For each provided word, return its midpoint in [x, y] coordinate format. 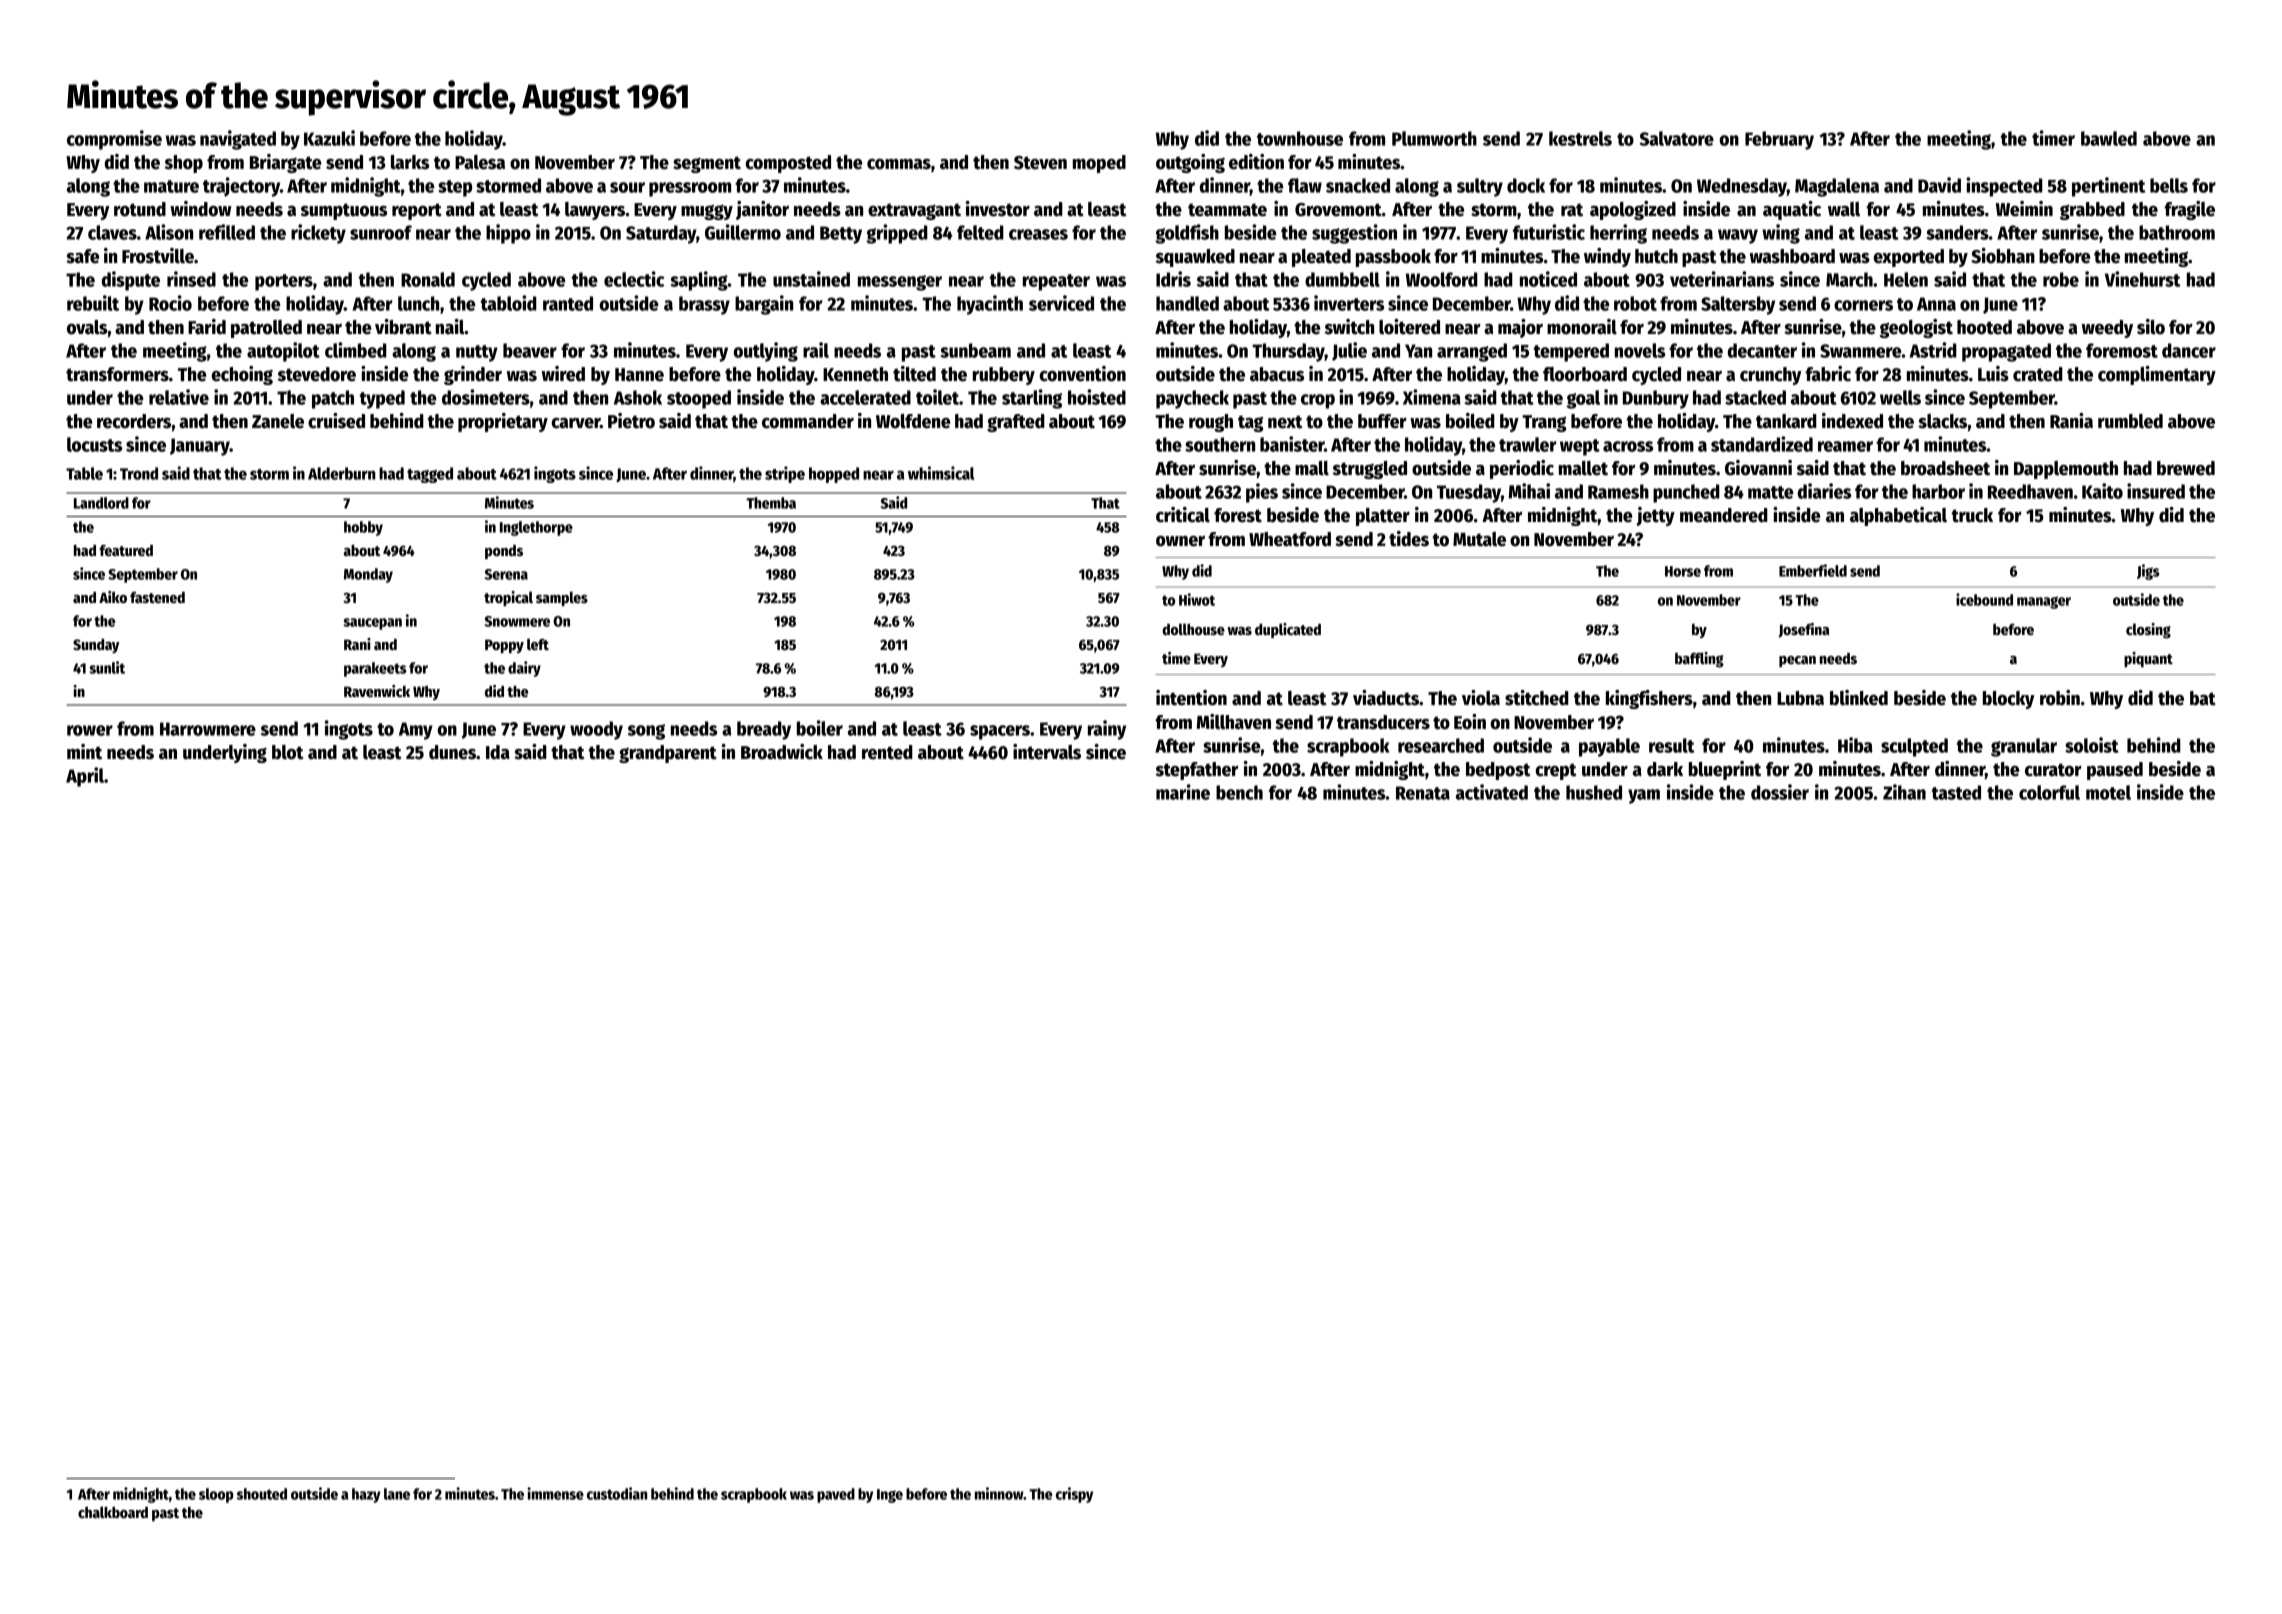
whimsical [941, 473]
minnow [999, 1493]
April [85, 777]
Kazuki [329, 138]
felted [980, 232]
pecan [1797, 661]
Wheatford [1290, 539]
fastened [157, 597]
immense [555, 1493]
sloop [216, 1495]
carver [575, 423]
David [1939, 185]
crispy [1074, 1495]
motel [2108, 792]
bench [1239, 792]
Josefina [1804, 630]
